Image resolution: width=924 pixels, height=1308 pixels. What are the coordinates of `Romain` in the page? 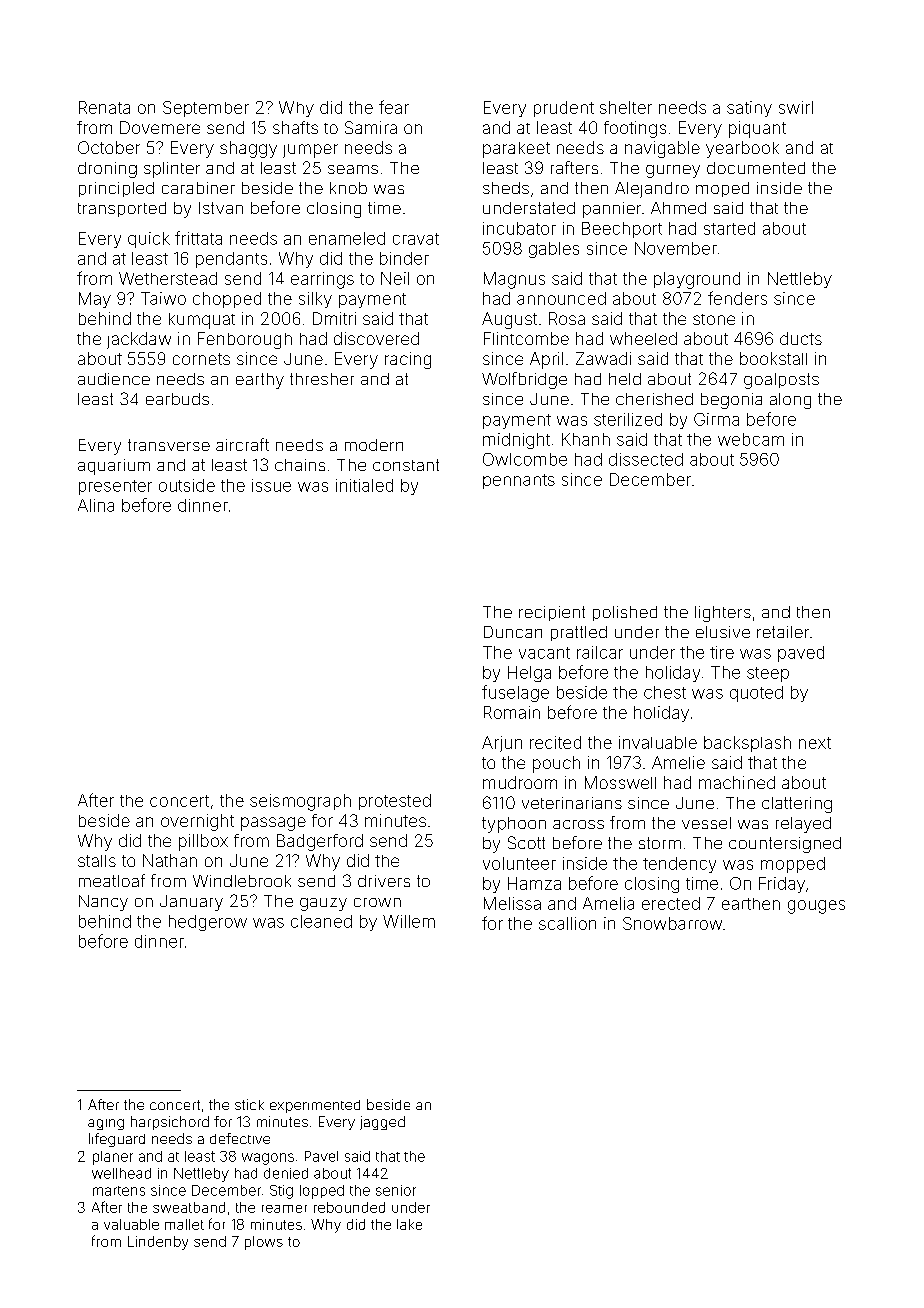 It's located at (512, 712).
